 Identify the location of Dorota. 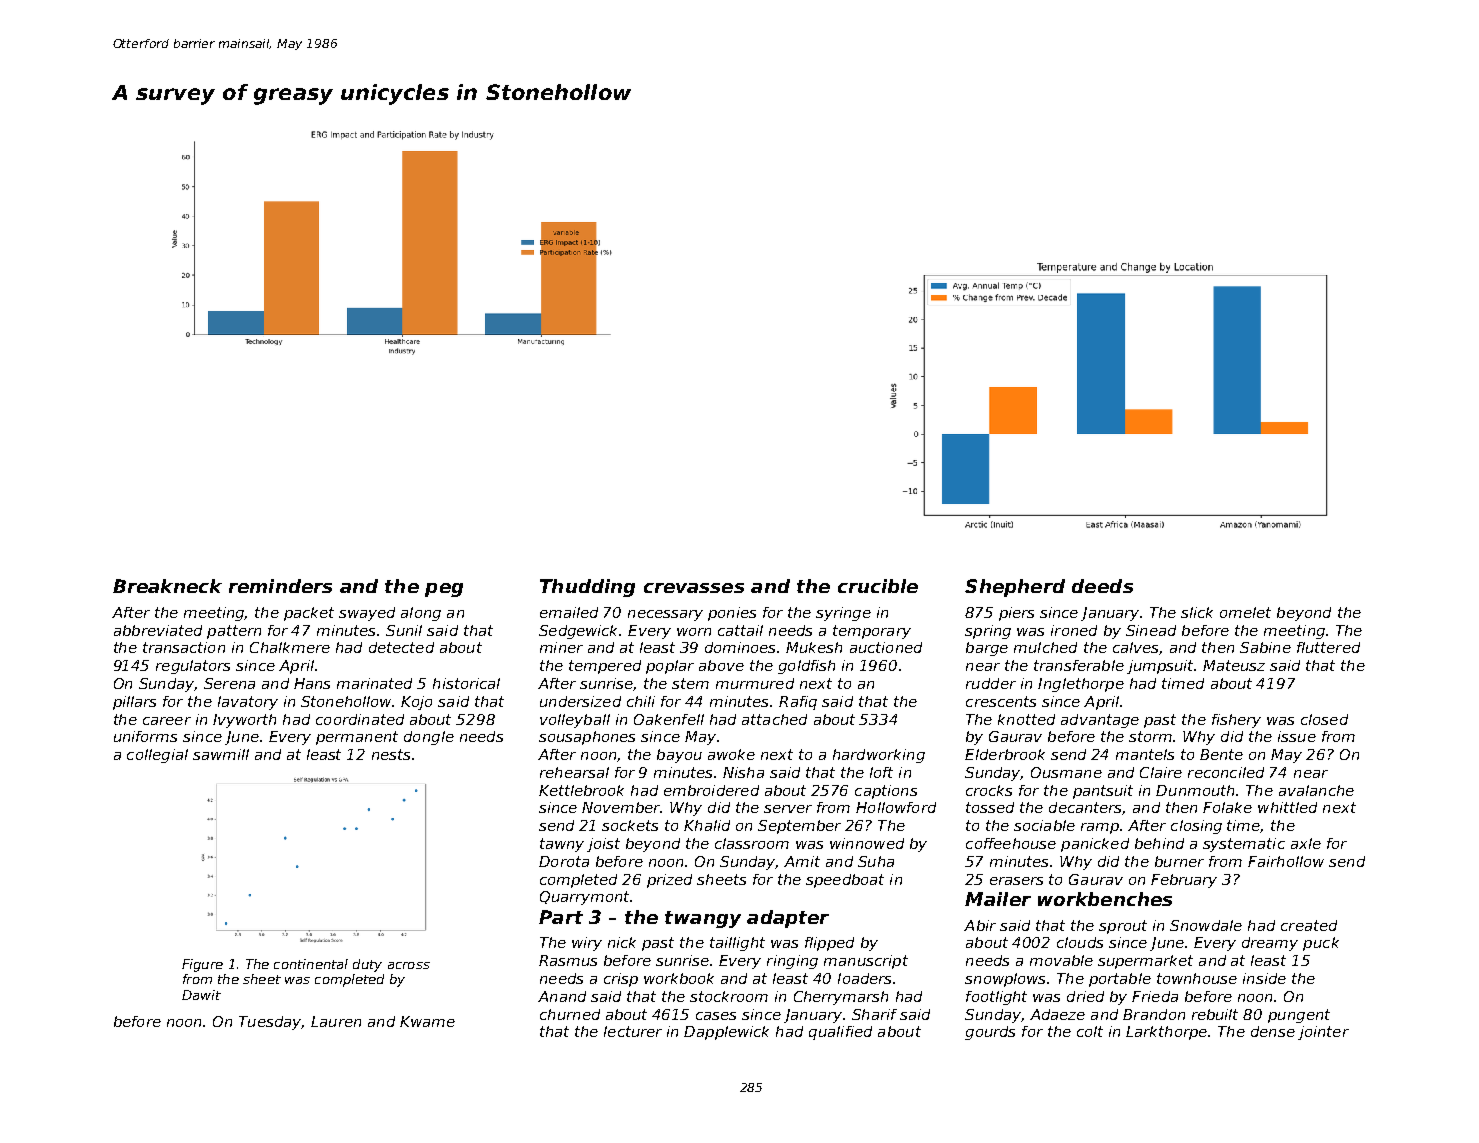
(564, 861).
